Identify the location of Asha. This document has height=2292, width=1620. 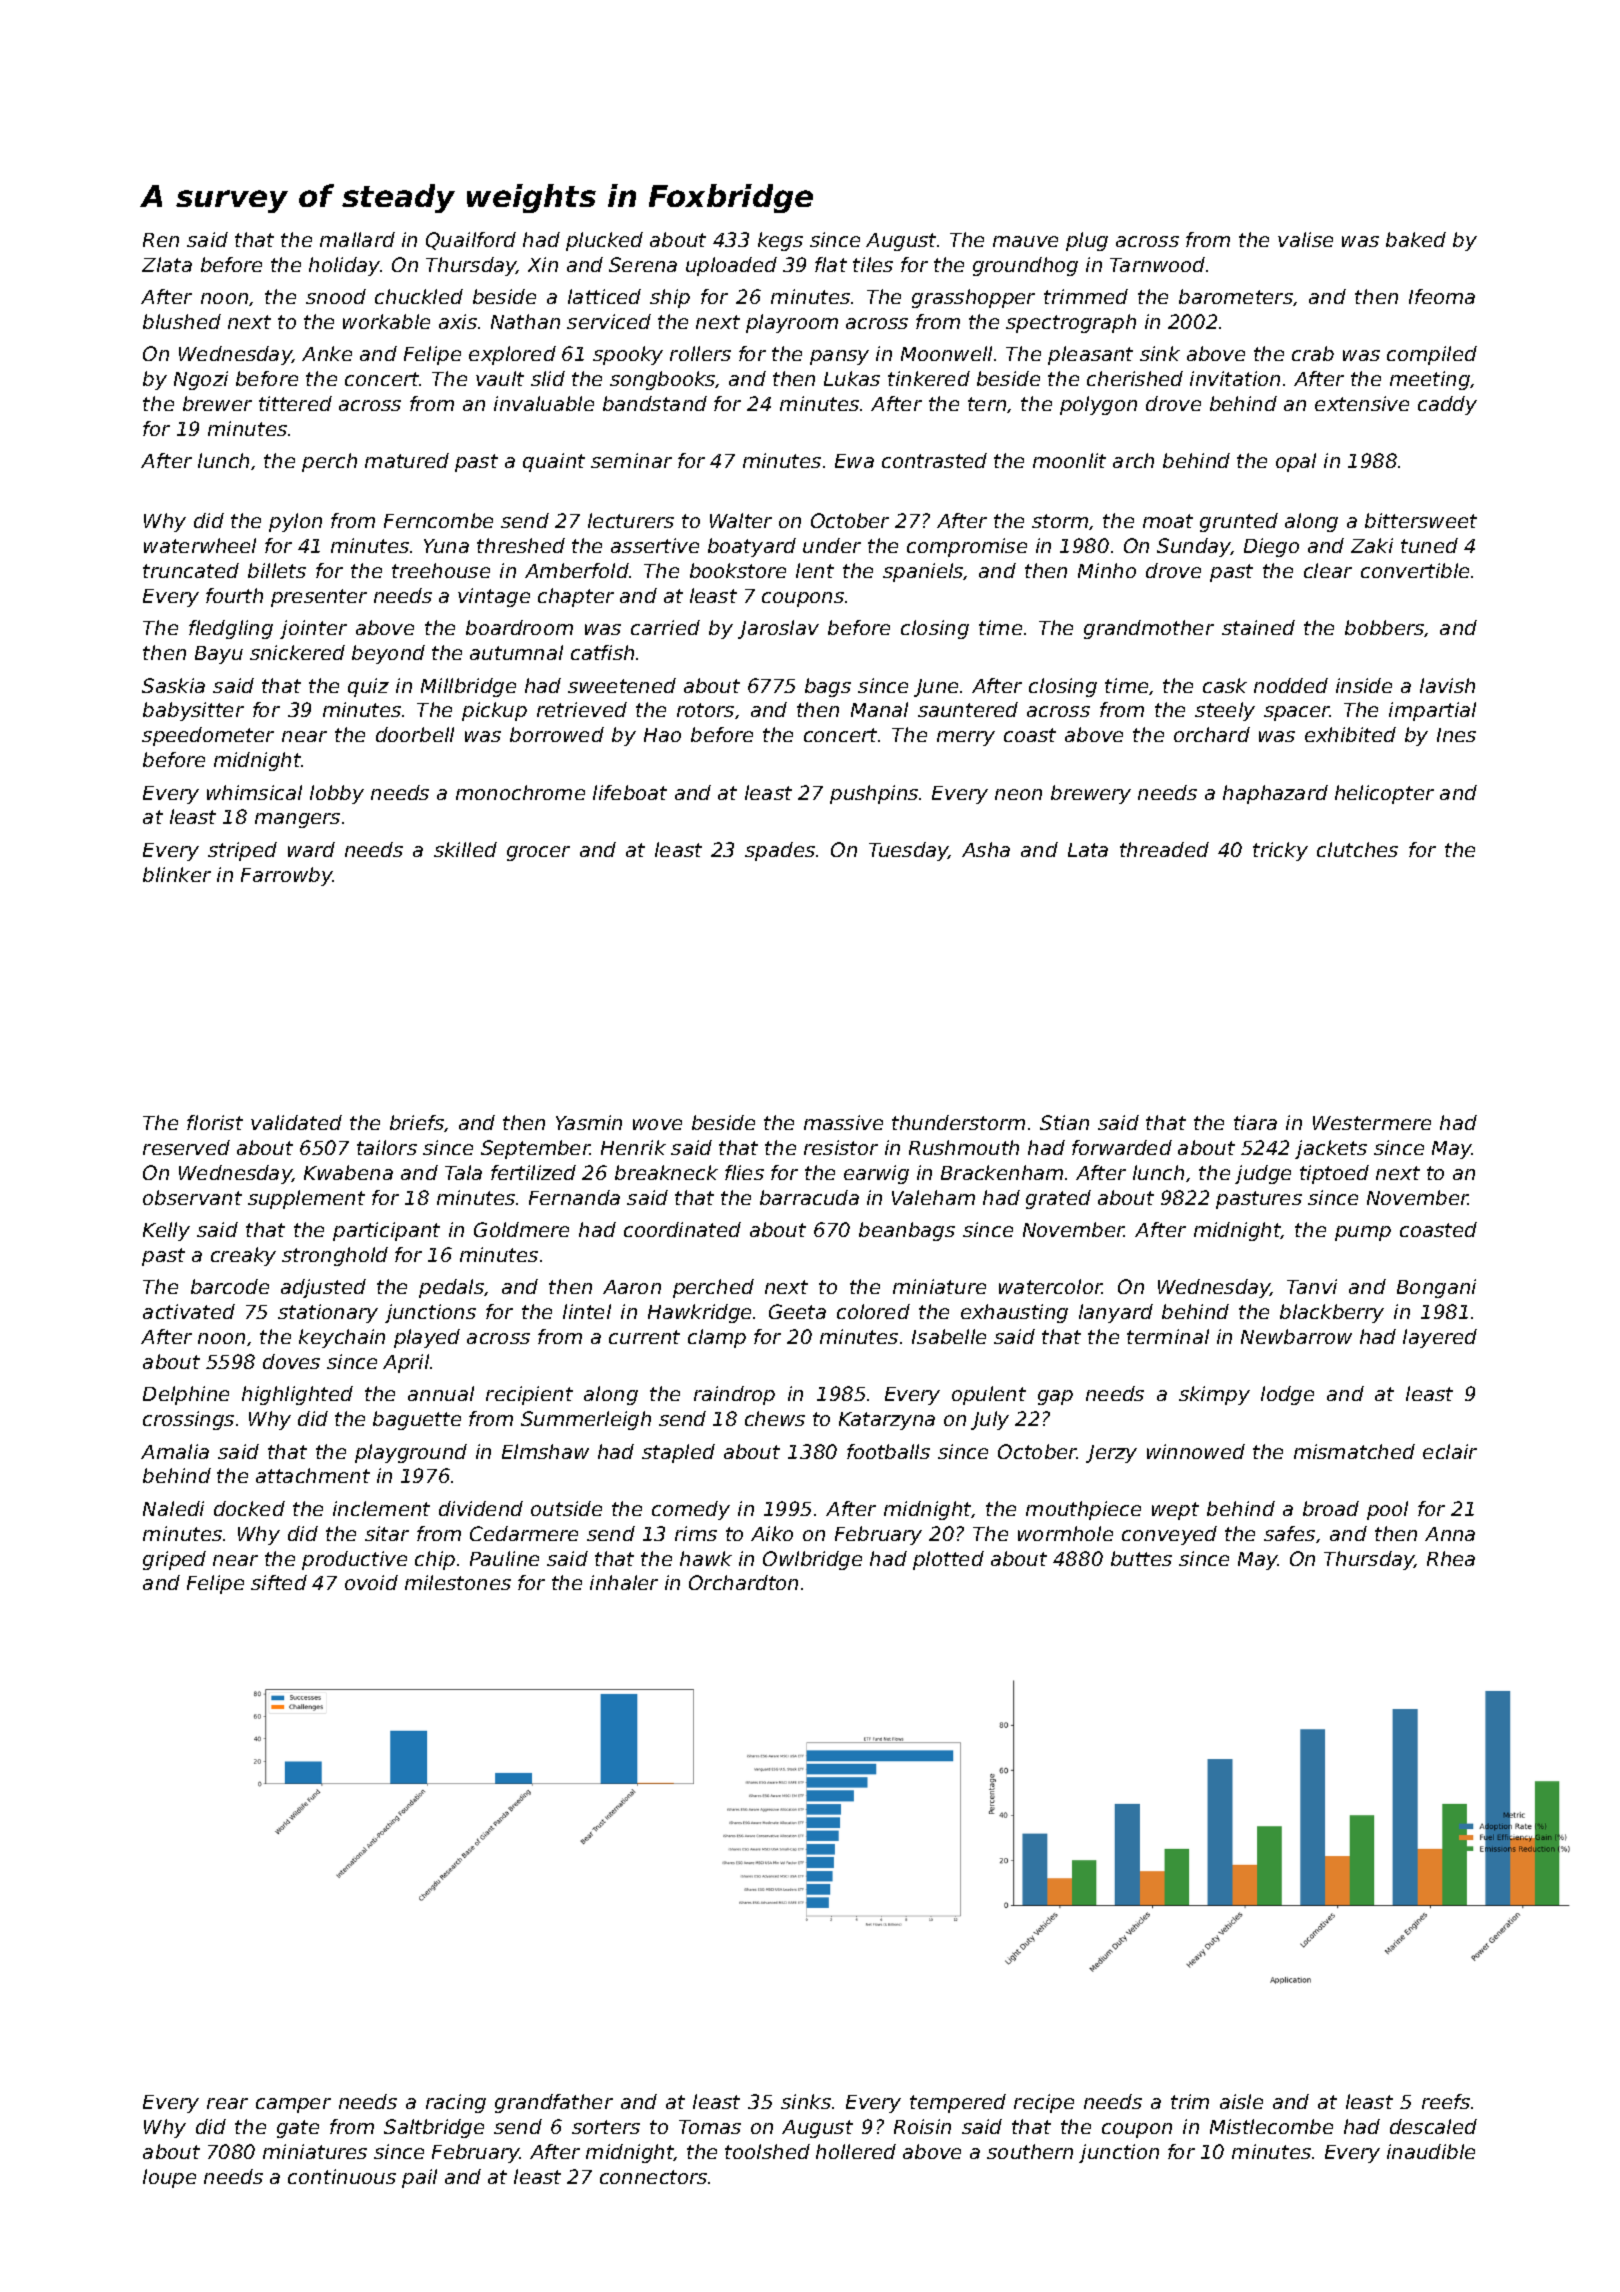
(986, 849).
